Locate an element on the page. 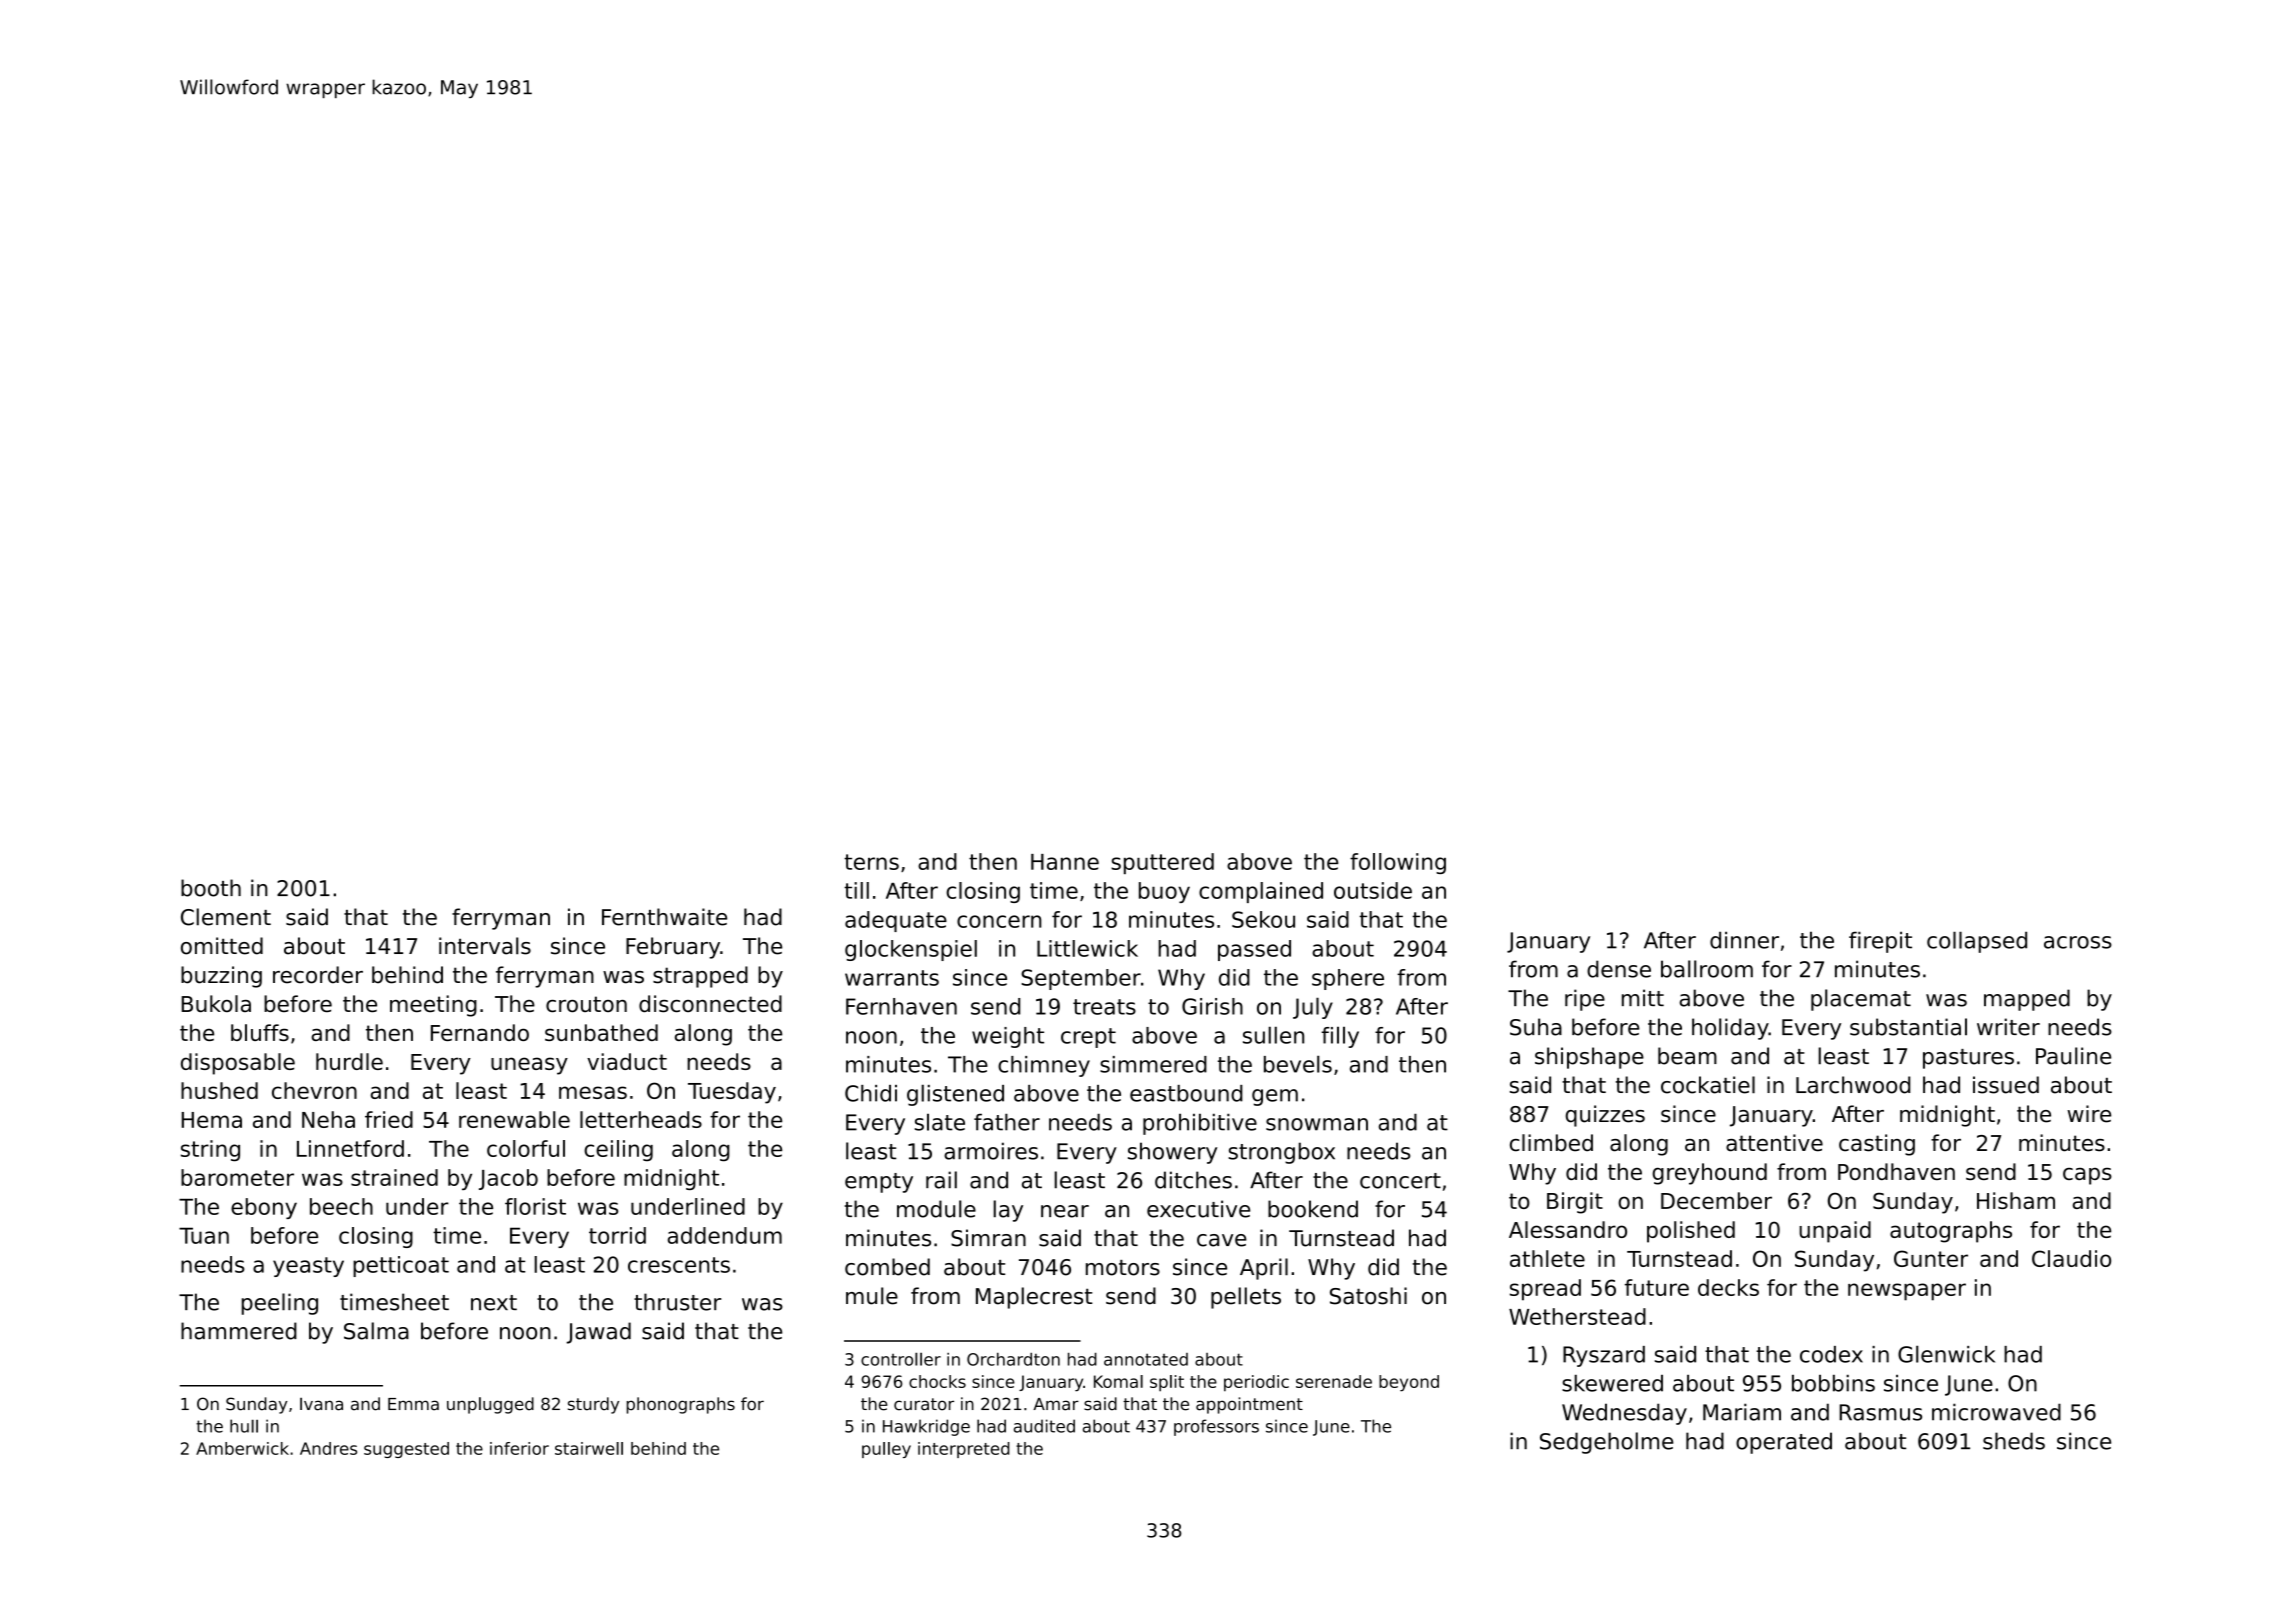 The width and height of the page is (2292, 1620). following is located at coordinates (1398, 863).
